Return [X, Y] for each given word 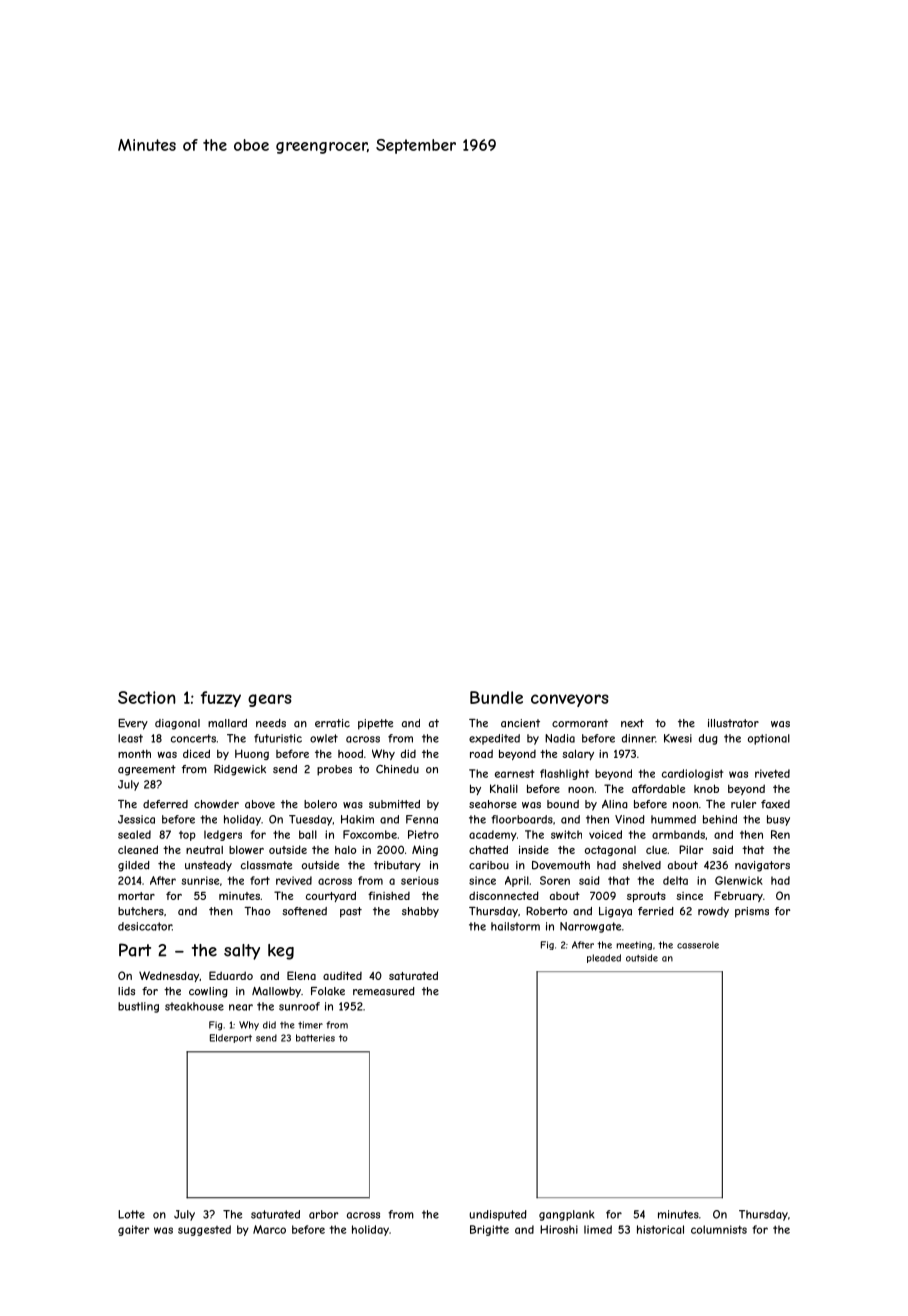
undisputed [498, 1215]
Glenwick [739, 880]
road [481, 753]
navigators [762, 866]
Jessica [136, 819]
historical [660, 1229]
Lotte [131, 1214]
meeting [634, 945]
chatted [488, 849]
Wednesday [169, 976]
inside [534, 849]
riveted [772, 773]
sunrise [200, 880]
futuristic [278, 738]
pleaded [604, 958]
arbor [323, 1214]
